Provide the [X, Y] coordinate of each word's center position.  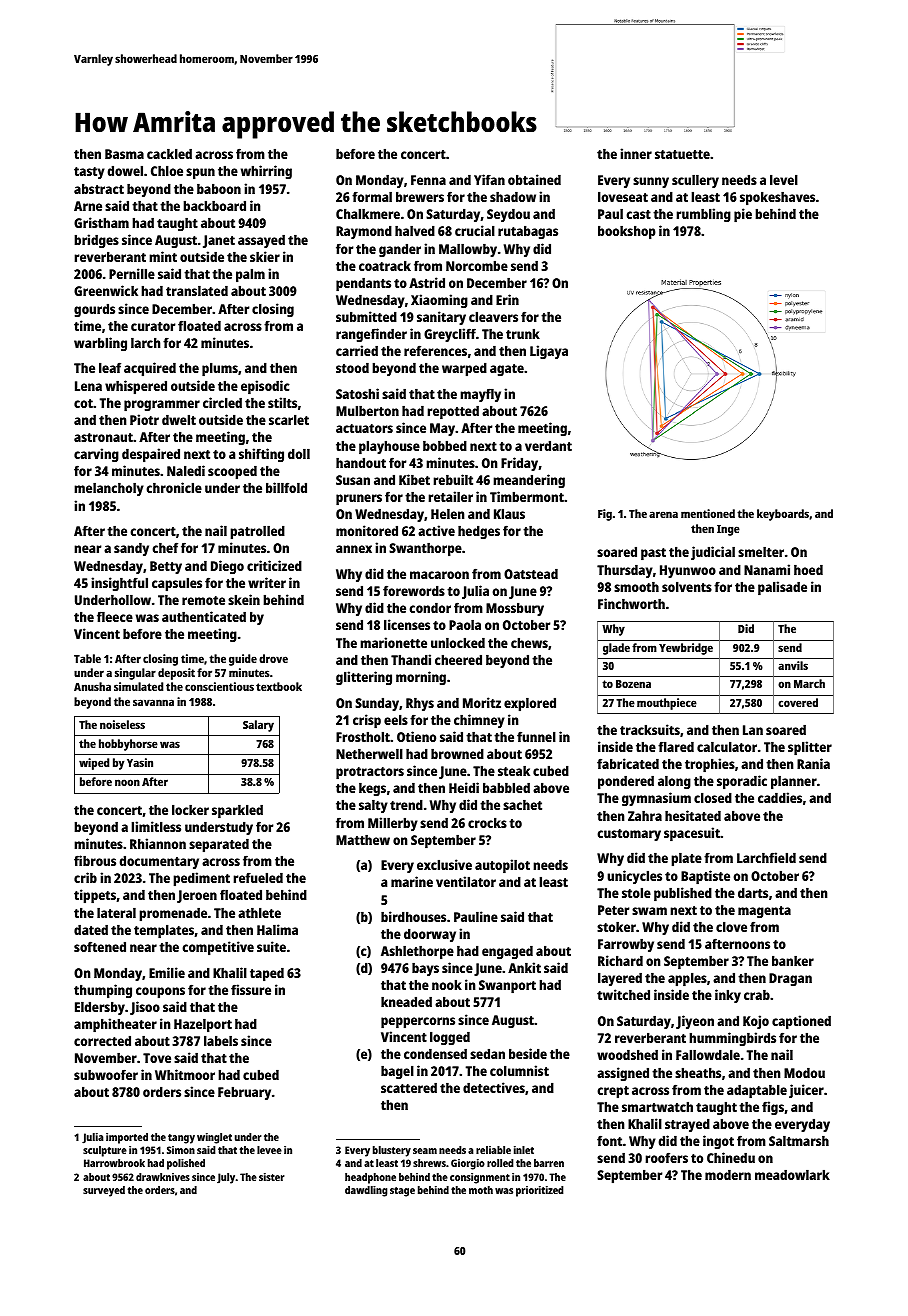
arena [663, 514]
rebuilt [453, 479]
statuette [682, 154]
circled [222, 402]
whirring [266, 172]
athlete [259, 912]
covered [798, 702]
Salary [258, 726]
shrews [429, 1163]
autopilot [502, 866]
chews [529, 642]
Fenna [428, 180]
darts [753, 892]
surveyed [104, 1191]
